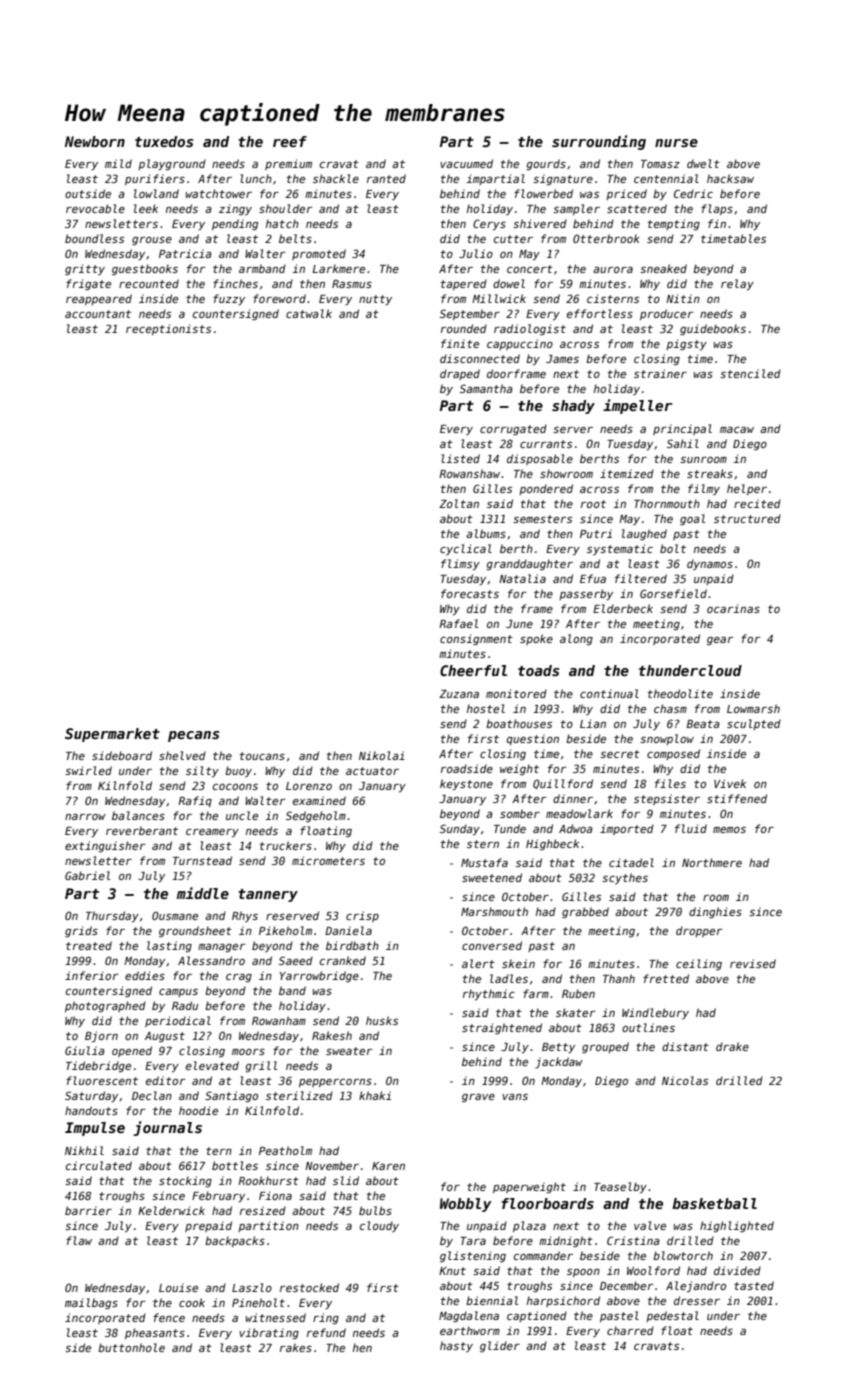 This page has width=849, height=1400. Describe the element at coordinates (112, 735) in the page. I see `Supermarket` at that location.
